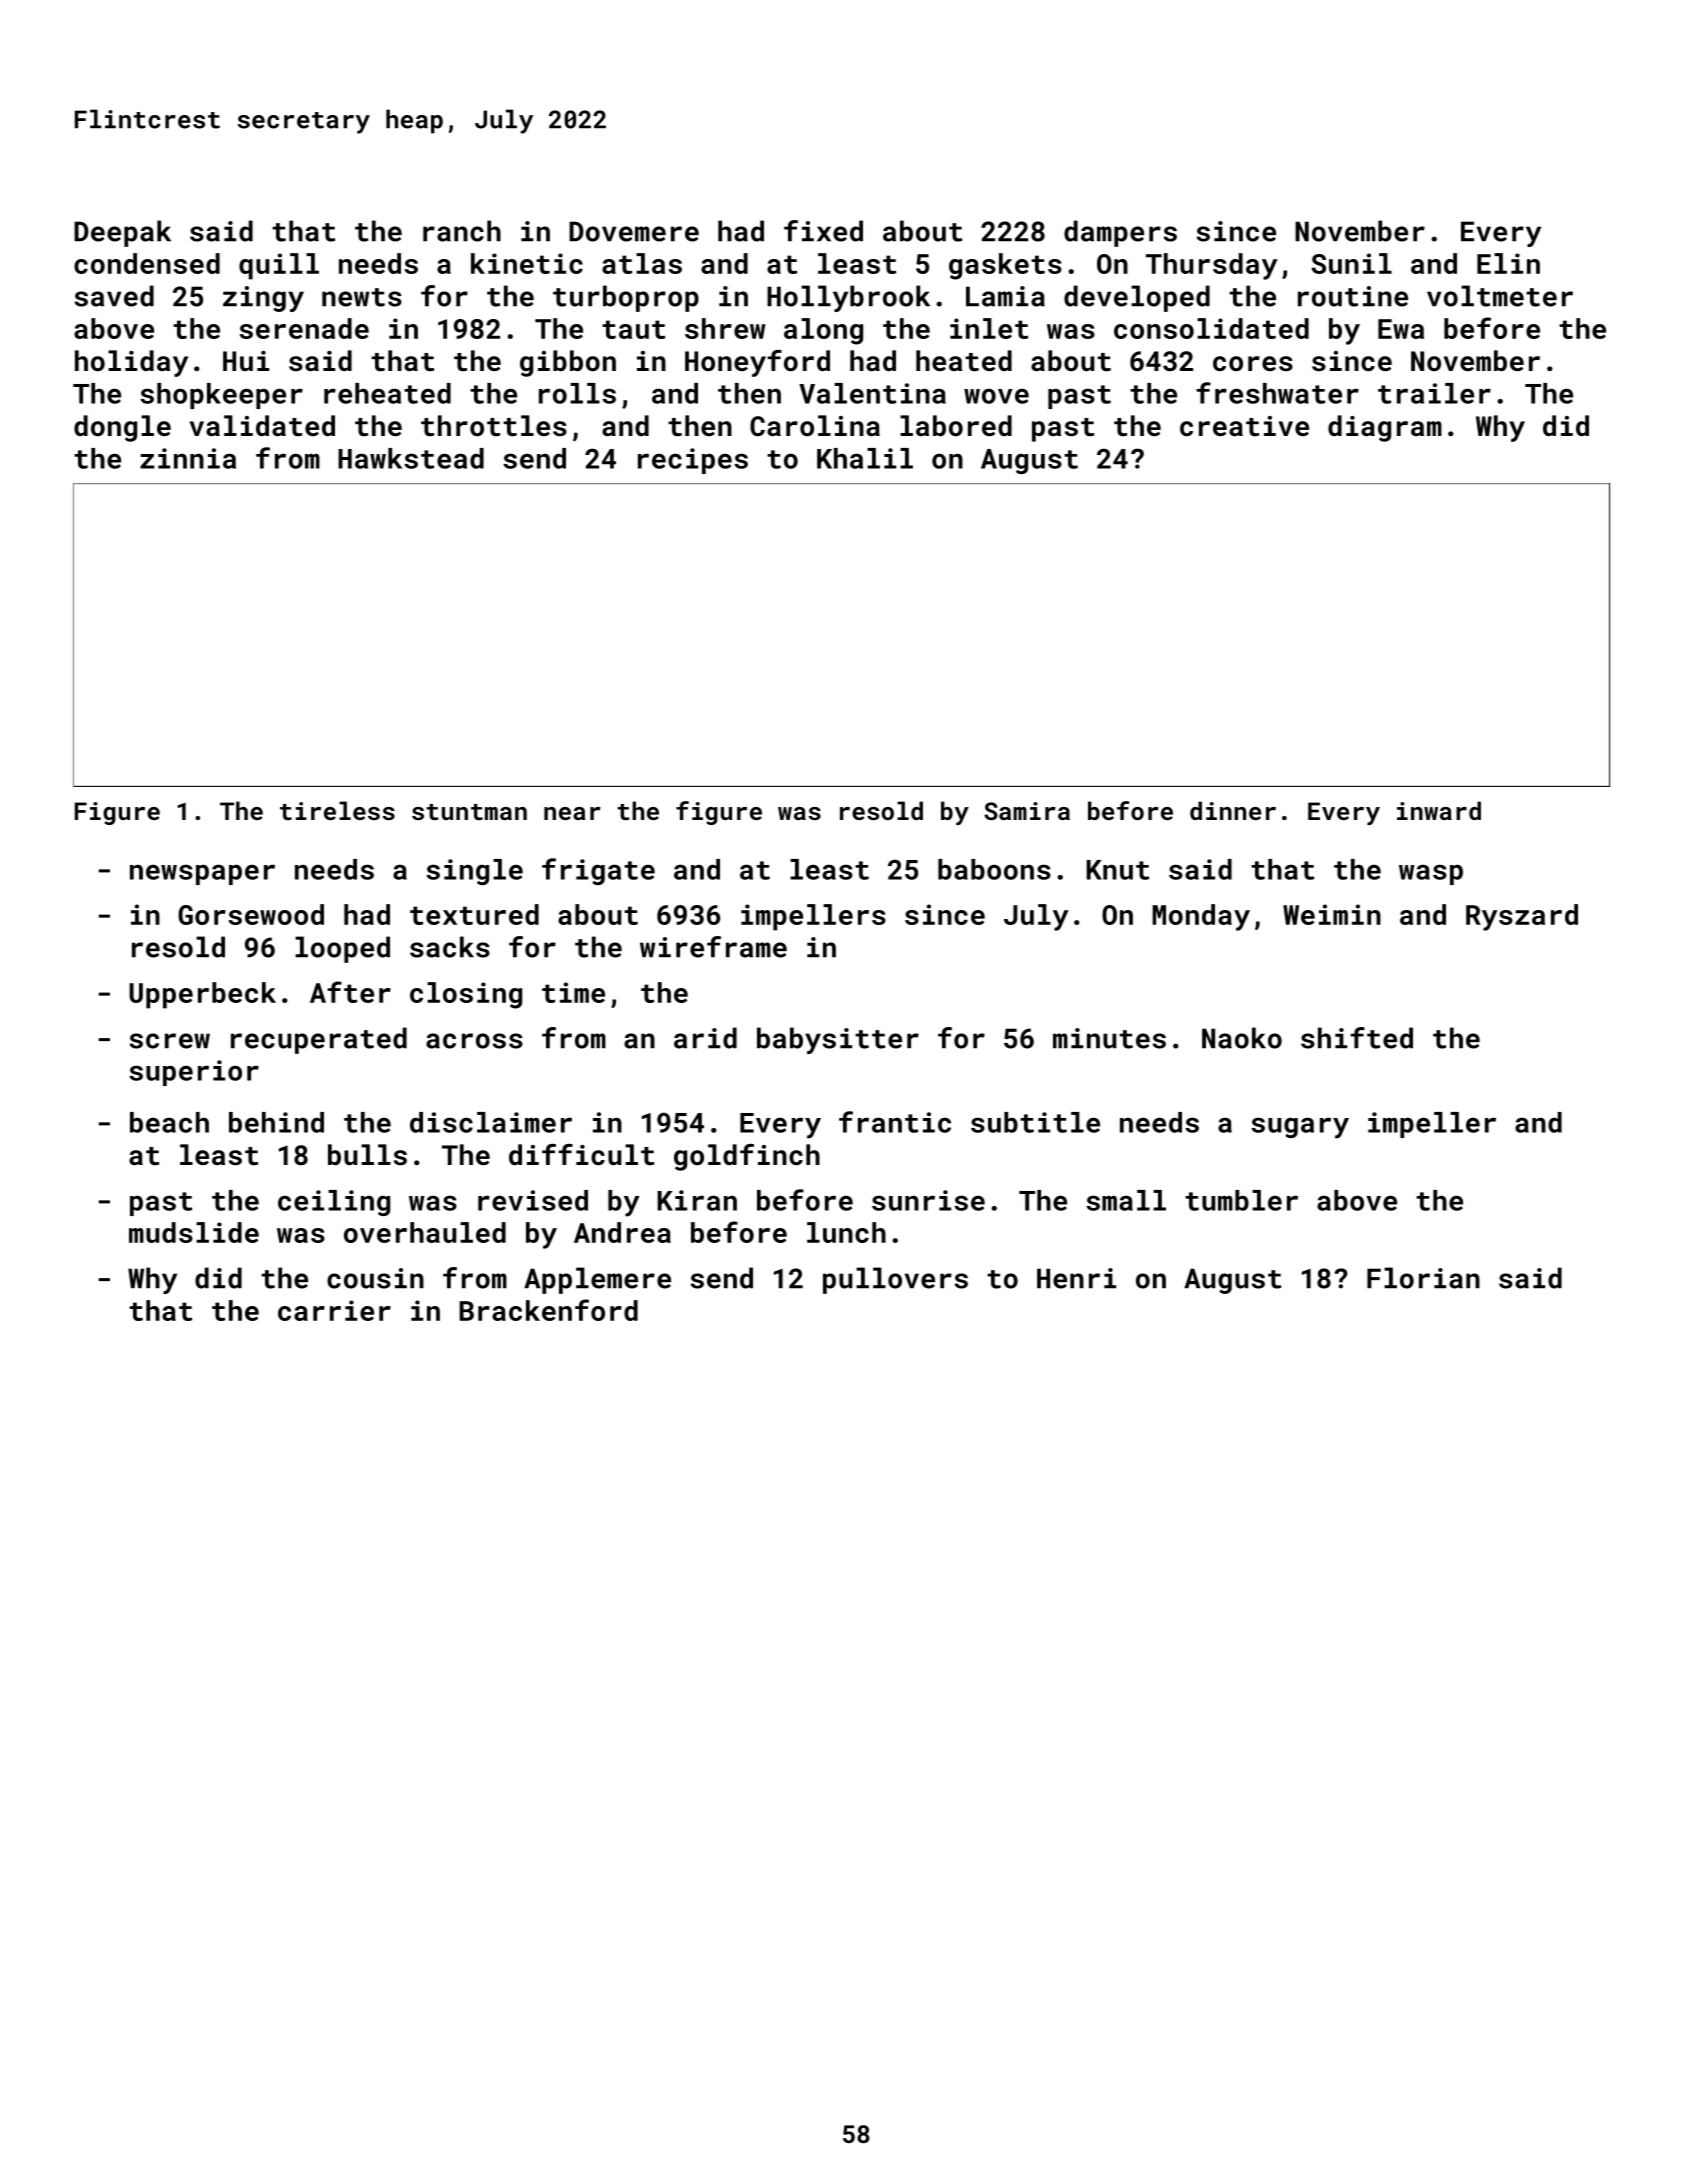 The width and height of the screenshot is (1683, 2178). I want to click on inward, so click(1439, 810).
